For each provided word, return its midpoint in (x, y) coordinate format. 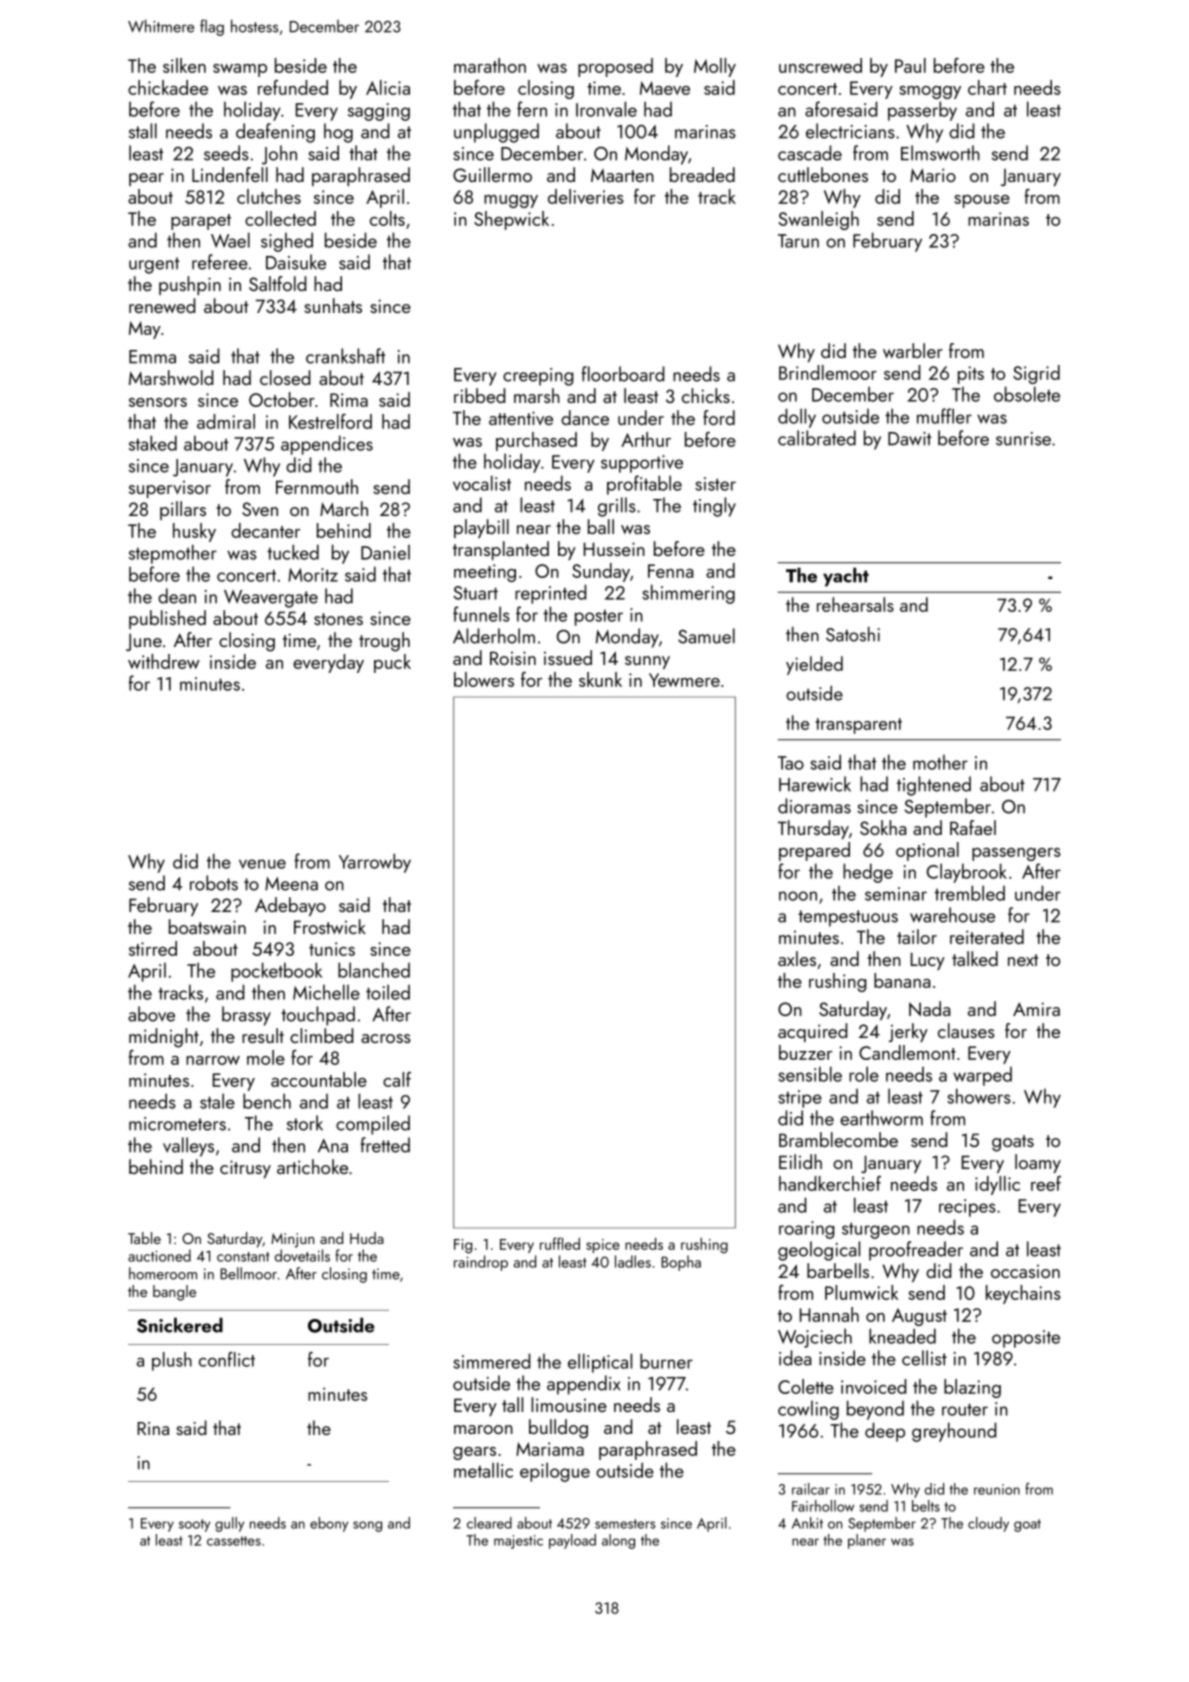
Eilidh (800, 1161)
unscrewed (820, 65)
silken (184, 65)
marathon (490, 65)
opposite (1026, 1339)
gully (229, 1524)
